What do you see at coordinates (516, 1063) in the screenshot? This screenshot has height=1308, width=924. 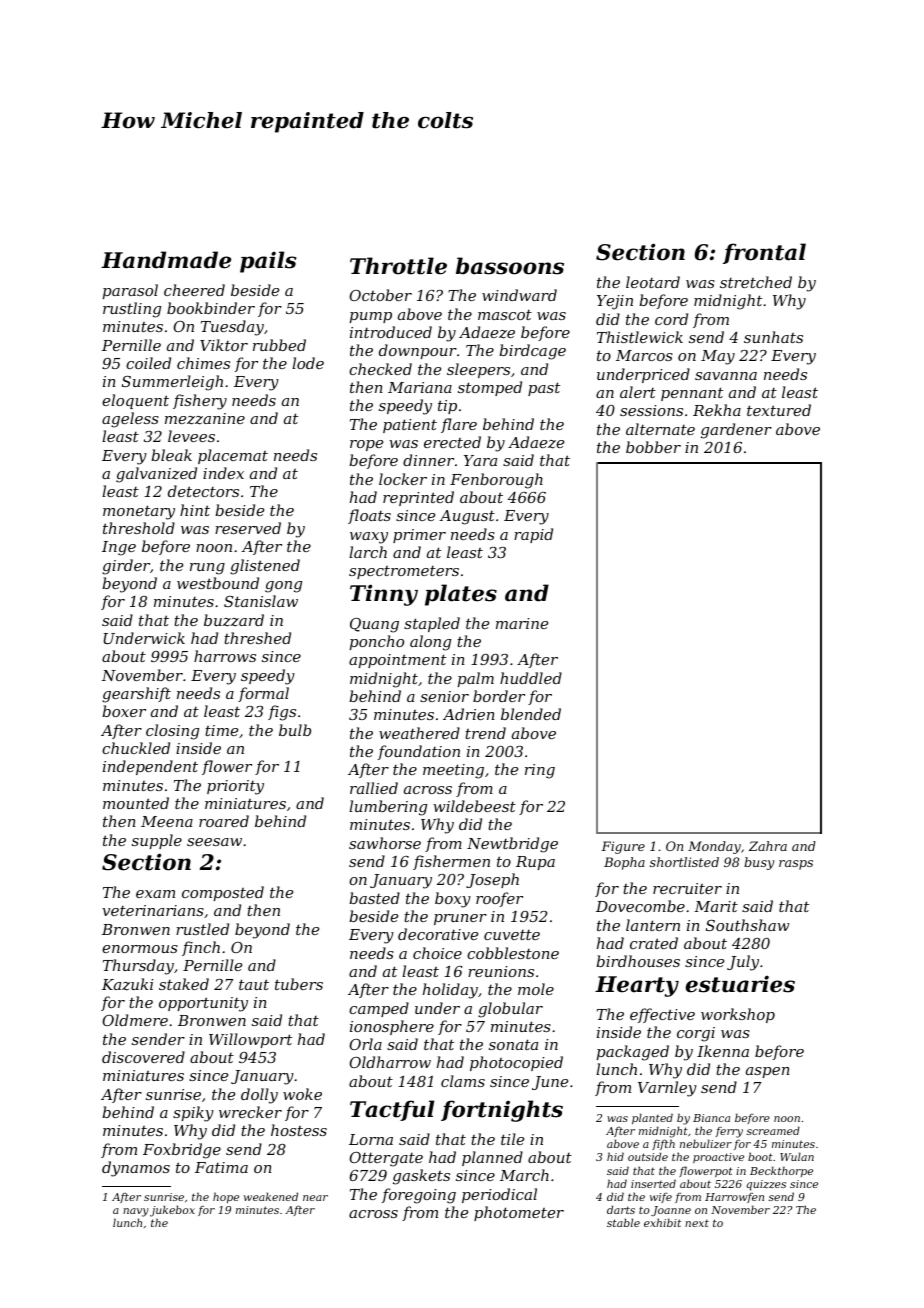 I see `photocopied` at bounding box center [516, 1063].
